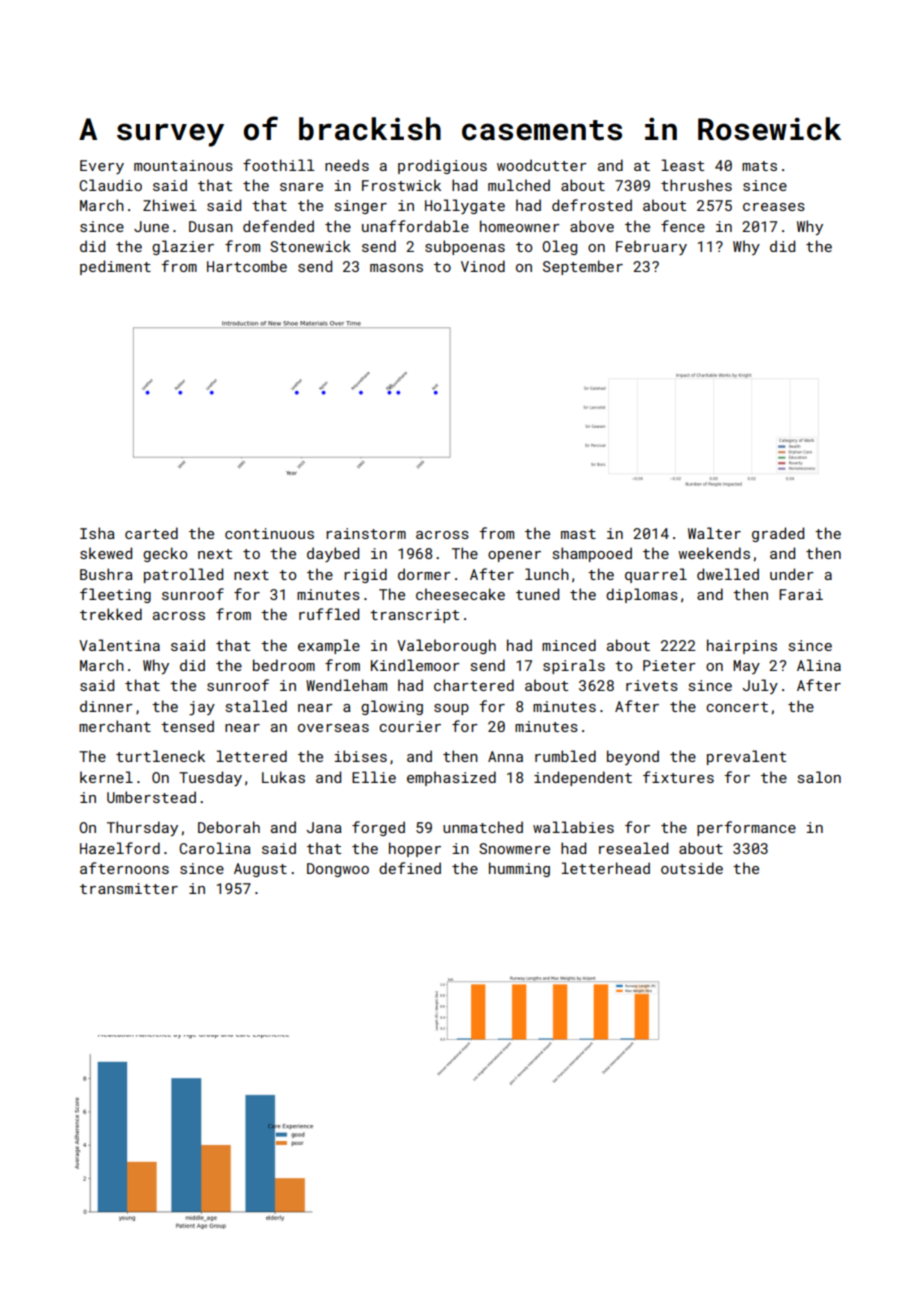  Describe the element at coordinates (774, 207) in the screenshot. I see `creases` at that location.
